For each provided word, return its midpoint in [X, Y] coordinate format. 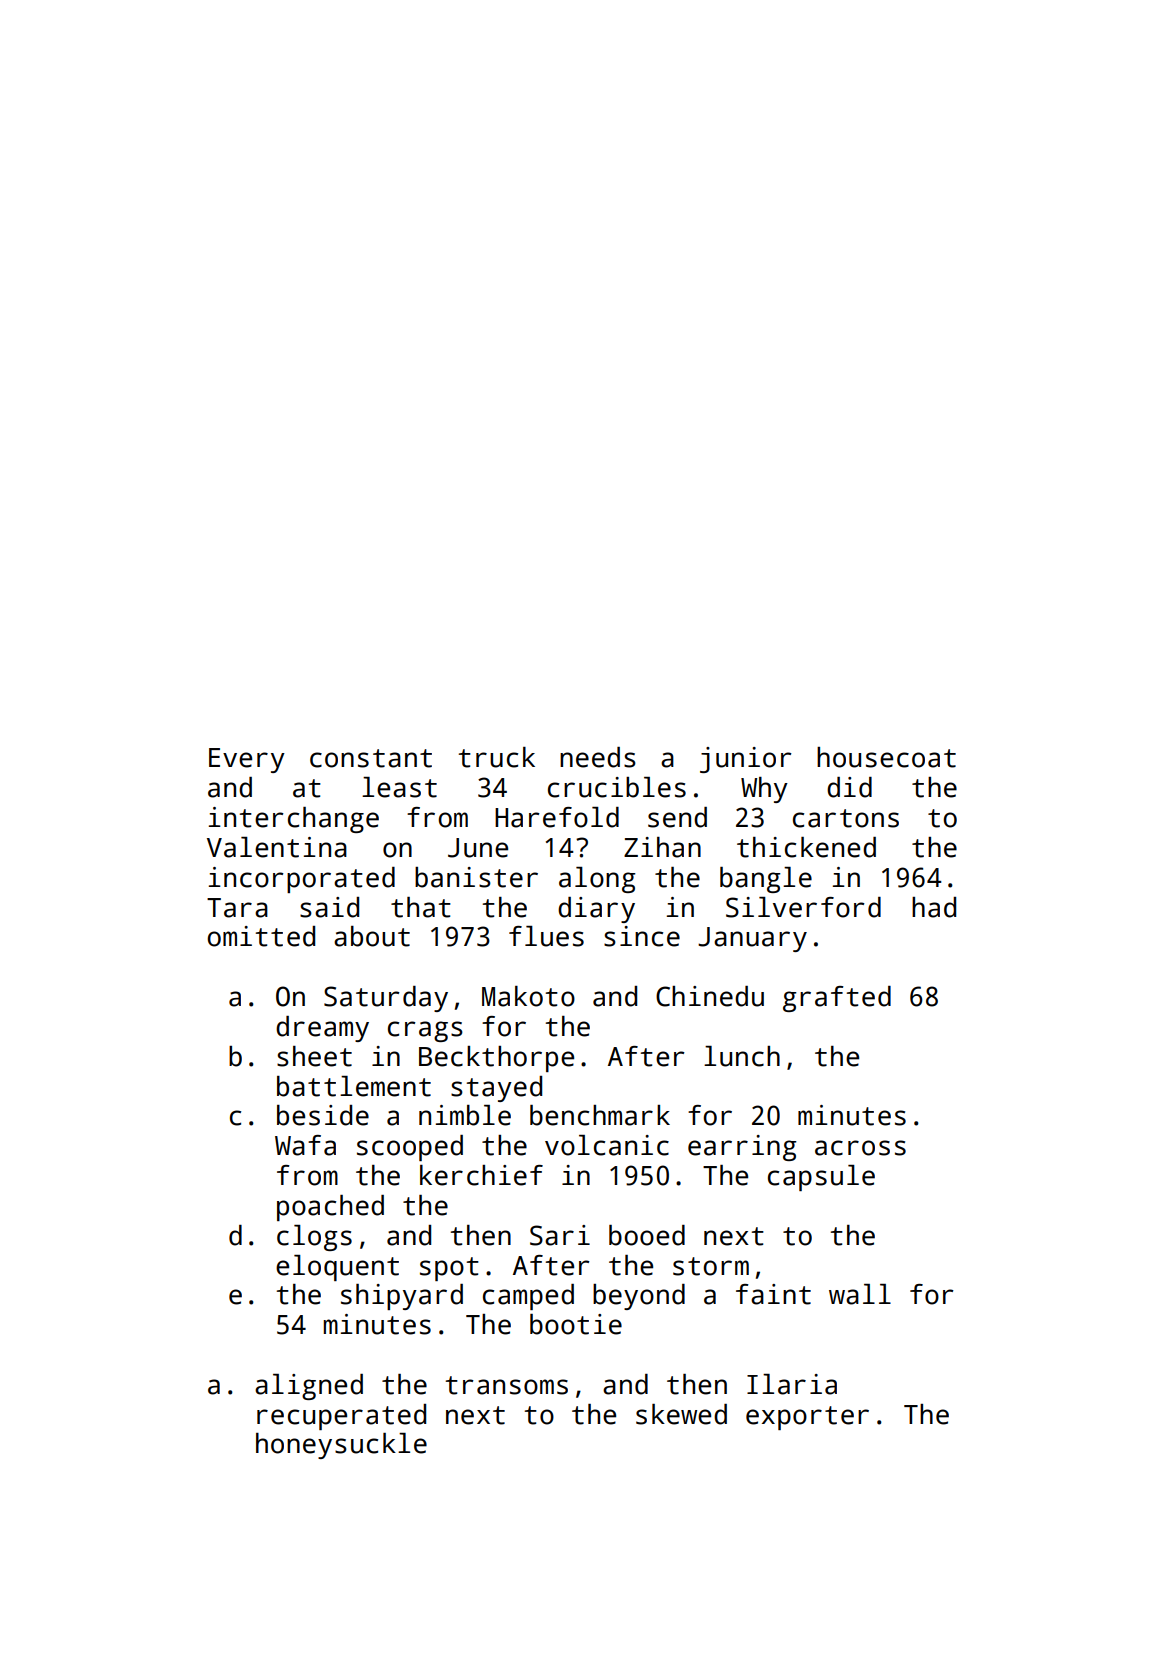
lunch [742, 1056]
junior [746, 760]
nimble [465, 1115]
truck [497, 757]
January [752, 939]
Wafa [305, 1145]
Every [247, 760]
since [642, 936]
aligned [309, 1387]
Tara [237, 908]
